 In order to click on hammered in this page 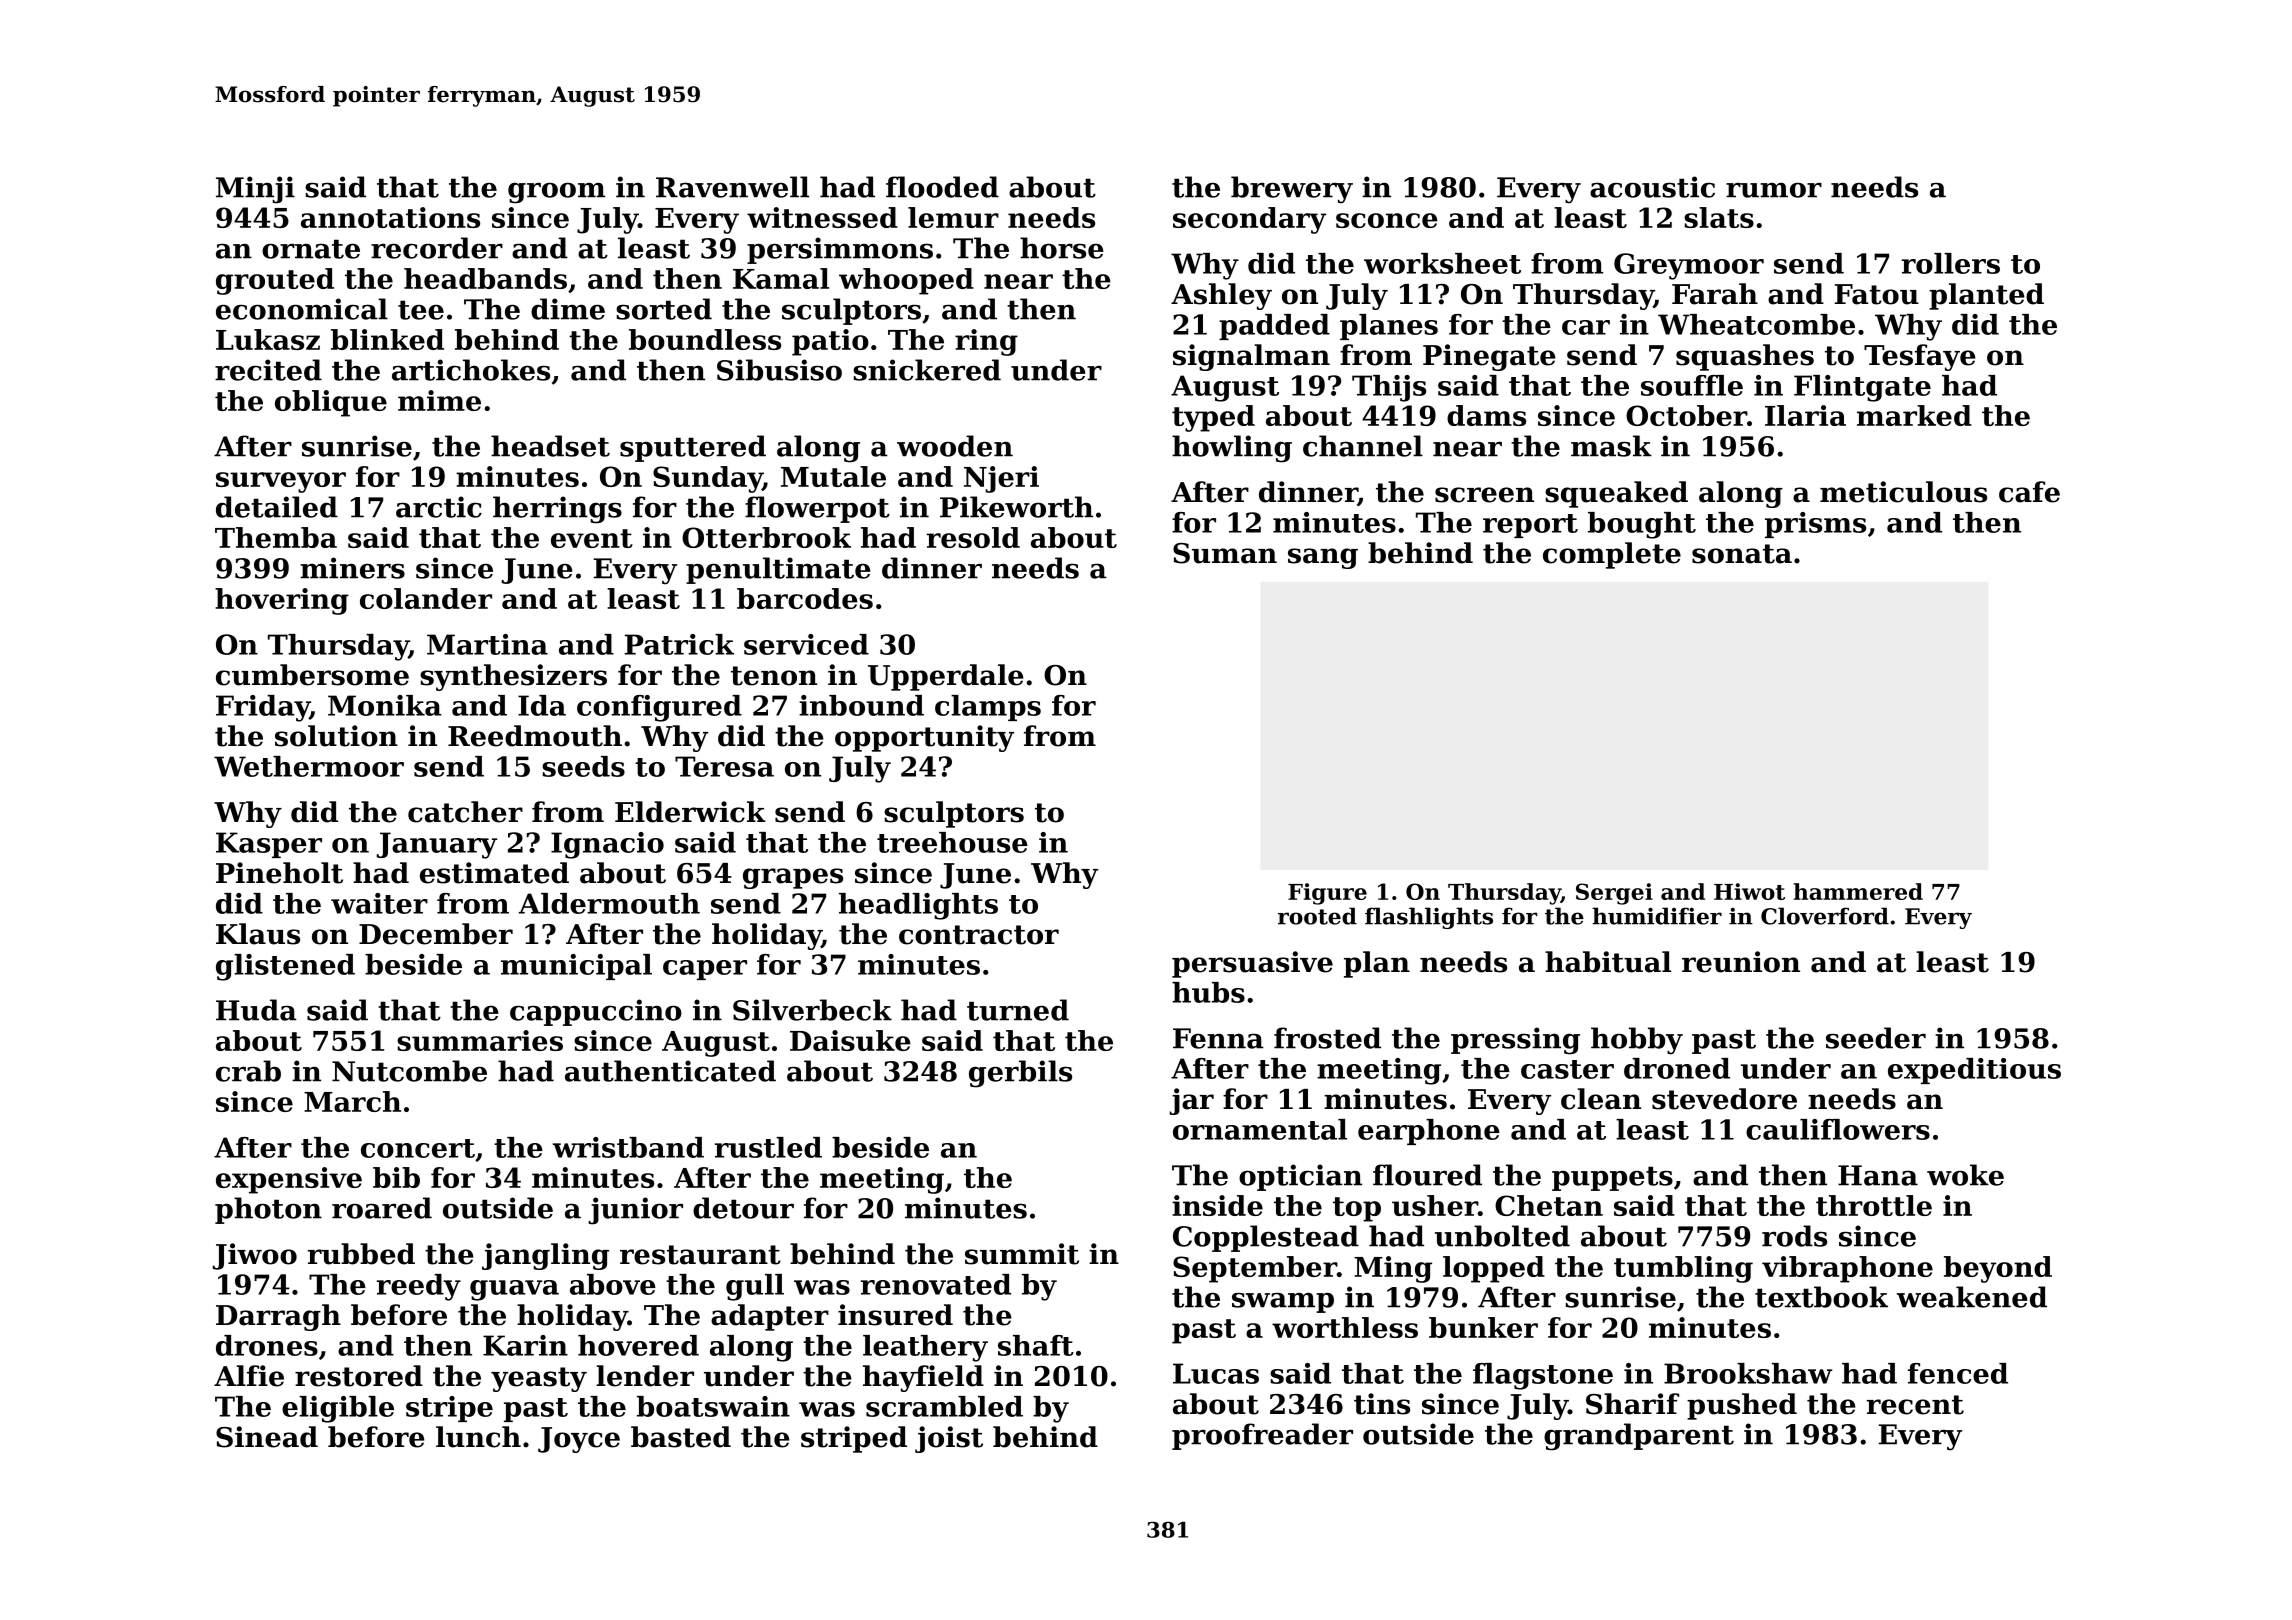, I will do `click(1858, 891)`.
